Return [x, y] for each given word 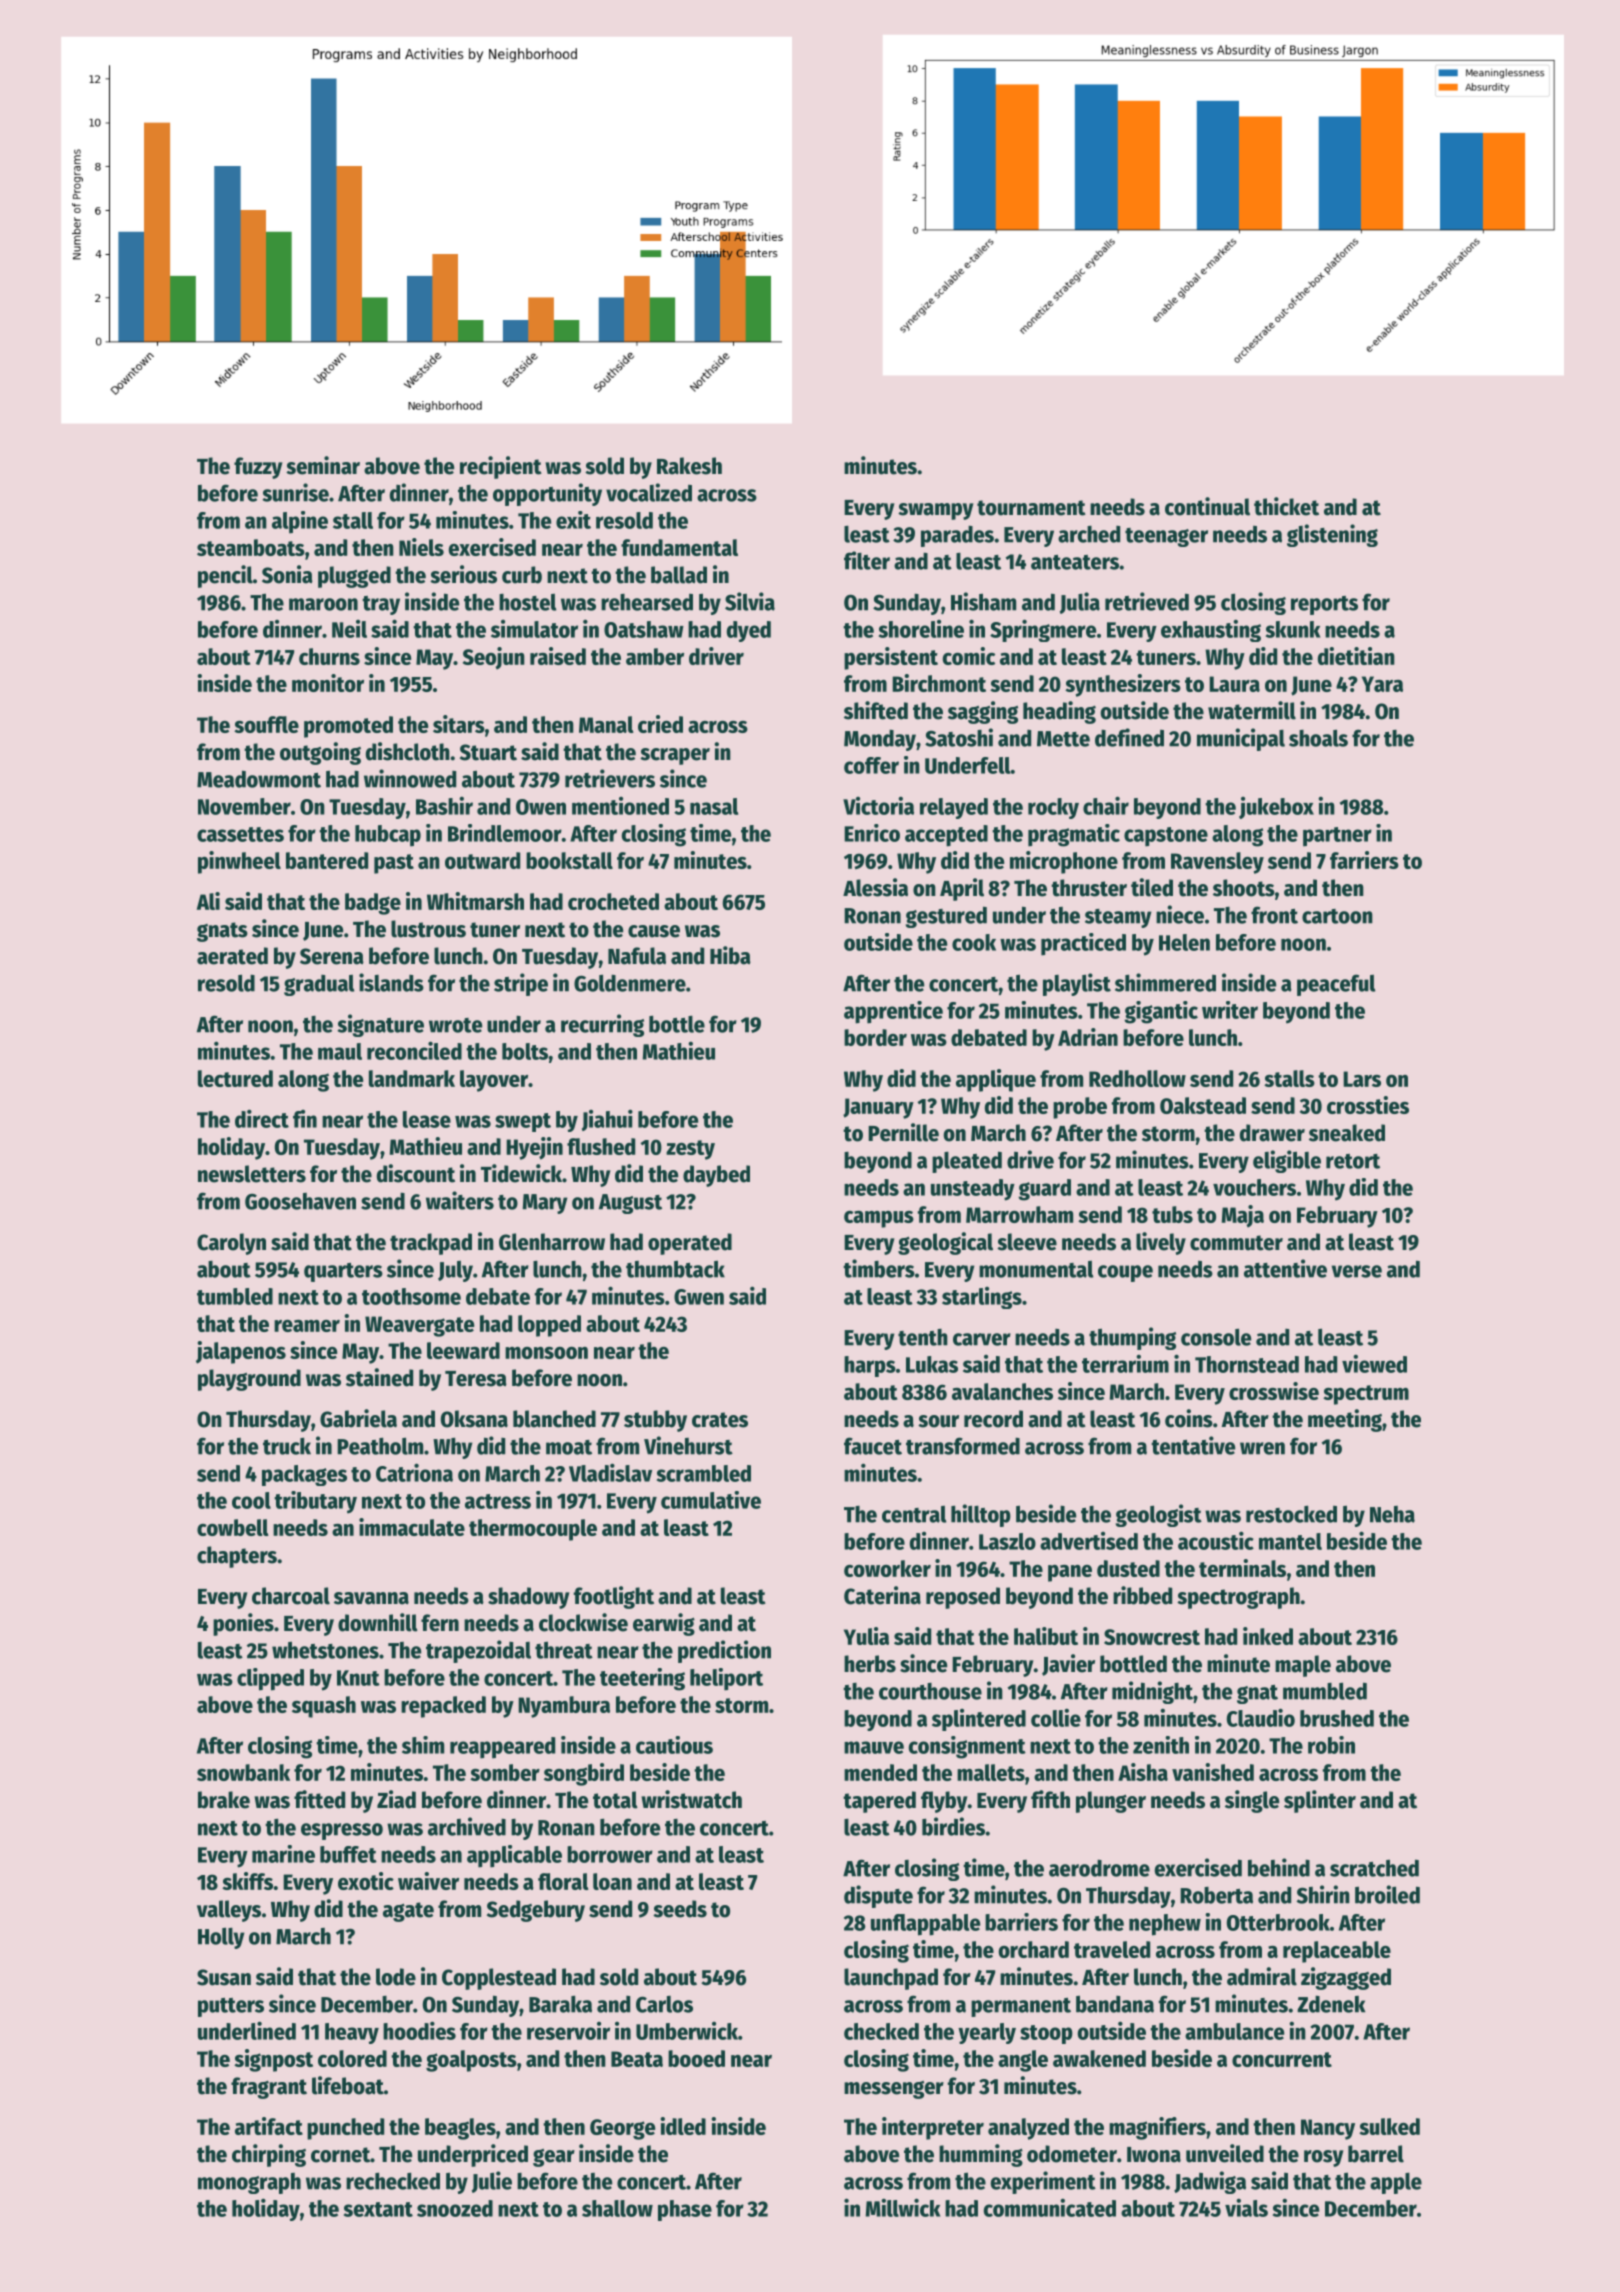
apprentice [893, 1012]
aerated [232, 956]
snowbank [243, 1772]
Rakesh [689, 466]
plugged [354, 577]
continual [1207, 506]
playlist [1077, 984]
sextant [378, 2209]
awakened [1099, 2058]
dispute [878, 1896]
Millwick [903, 2207]
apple [1396, 2183]
